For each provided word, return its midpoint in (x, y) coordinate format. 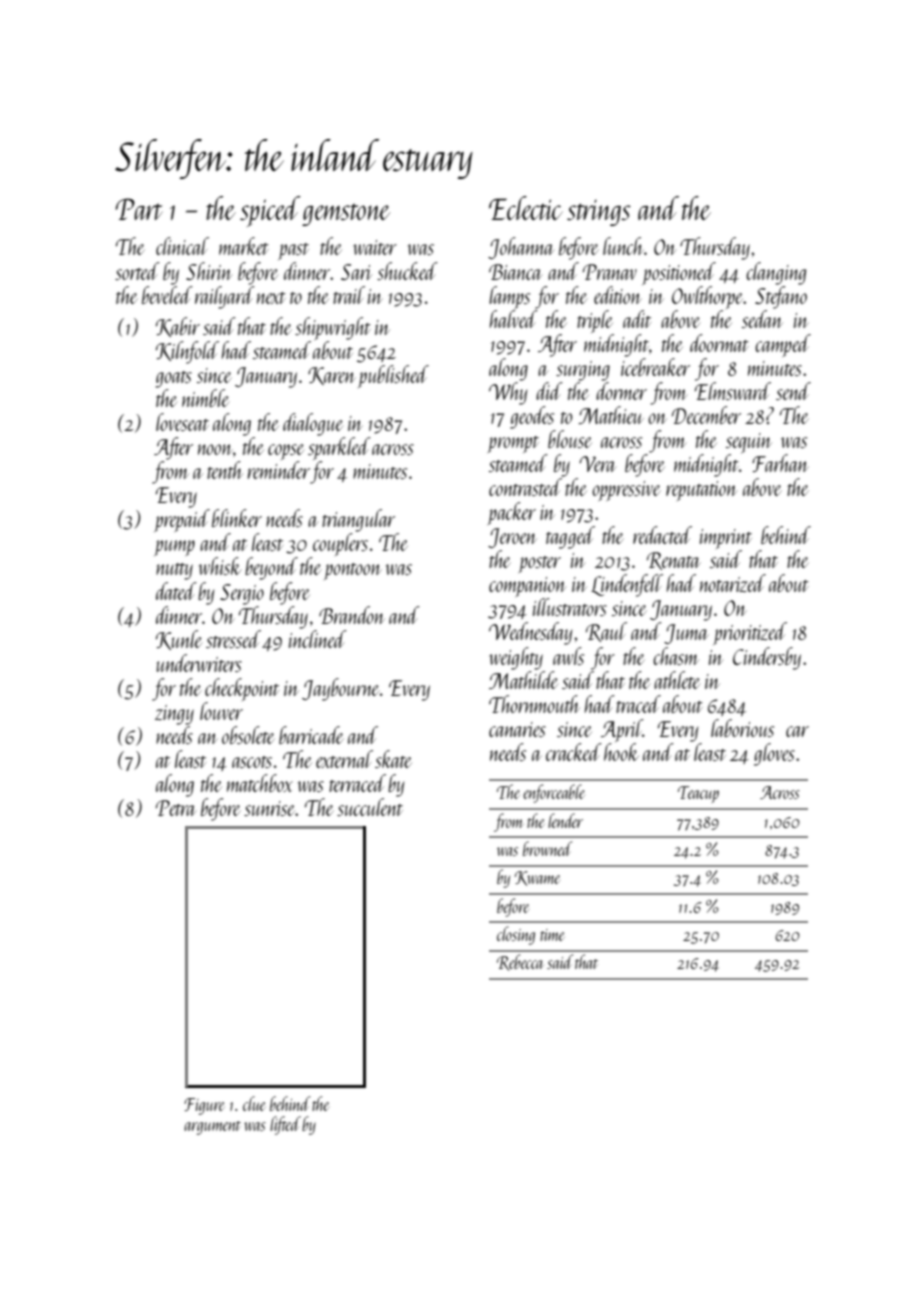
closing (516, 935)
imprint (726, 539)
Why (508, 393)
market (244, 246)
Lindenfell (627, 585)
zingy (174, 715)
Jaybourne (341, 689)
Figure (204, 1106)
